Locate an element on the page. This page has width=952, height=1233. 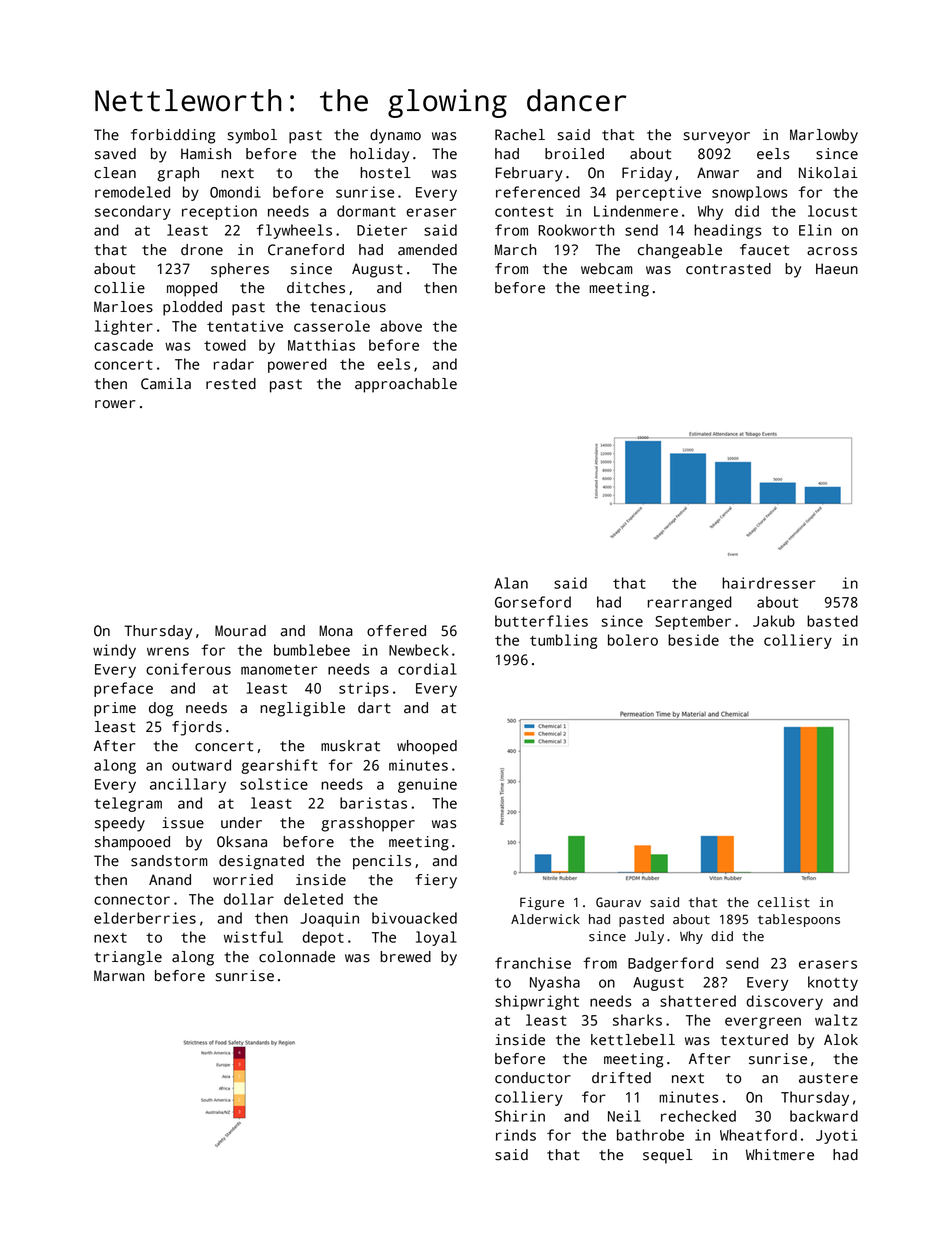
rested is located at coordinates (231, 384).
